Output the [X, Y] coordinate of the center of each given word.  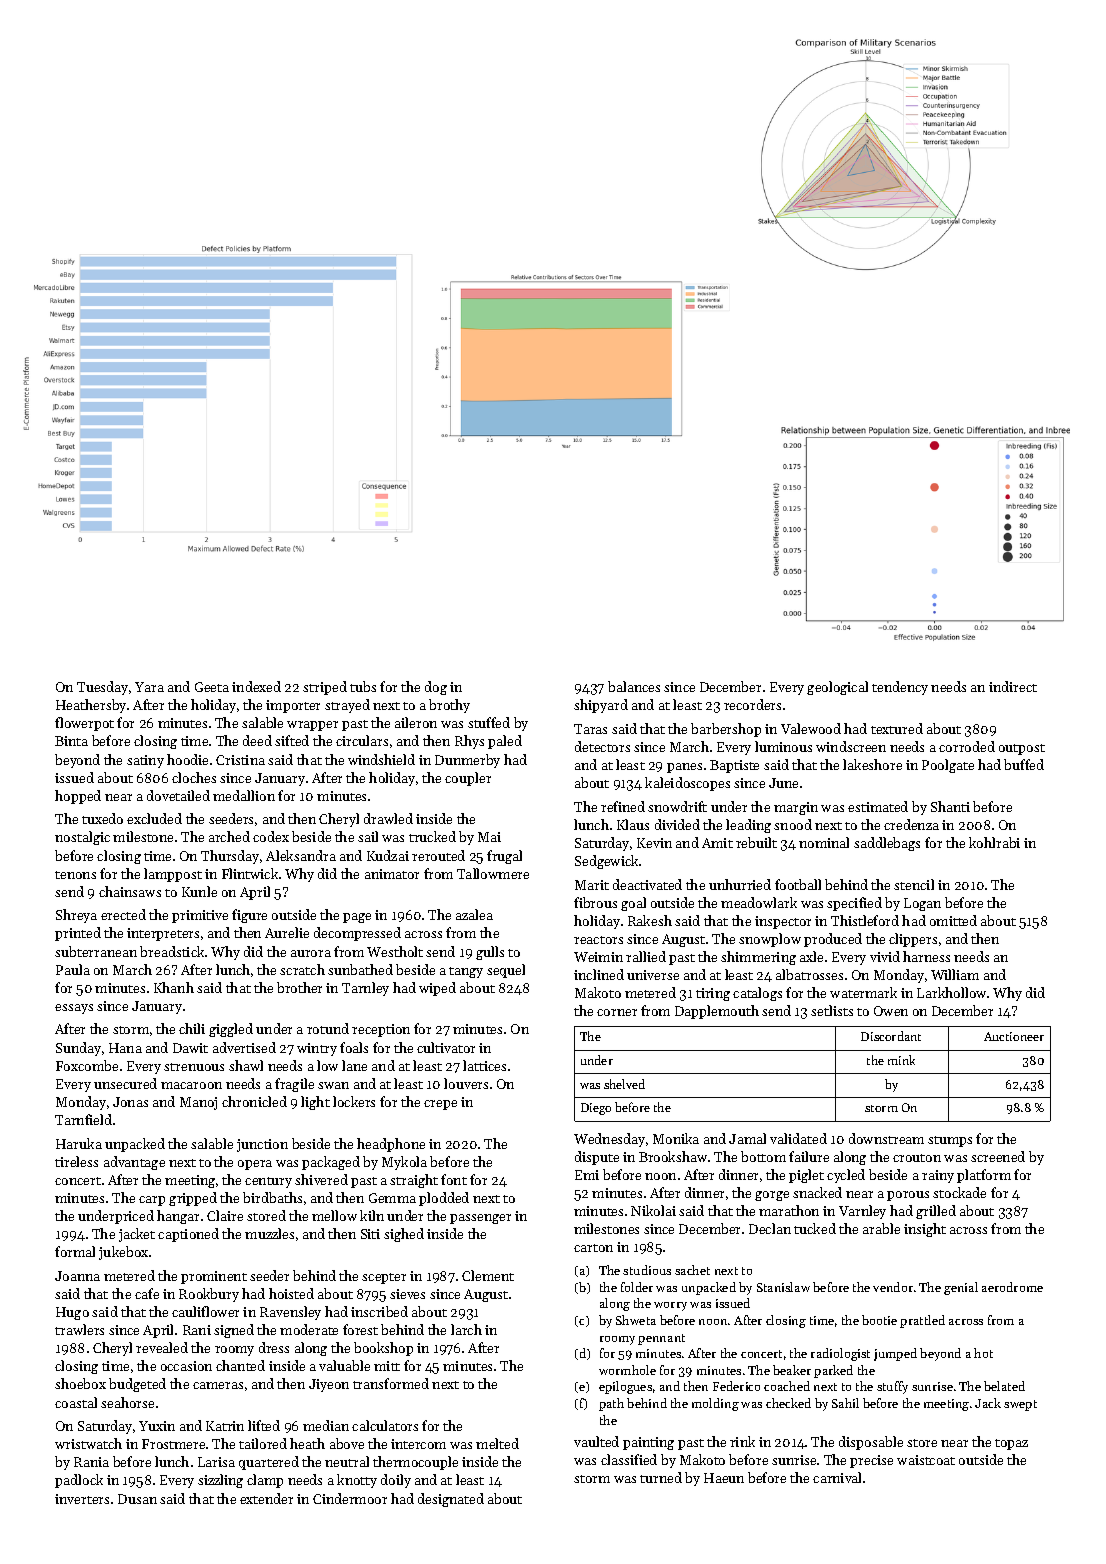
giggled [231, 1030]
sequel [506, 971]
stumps [950, 1141]
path [611, 1404]
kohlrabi [994, 842]
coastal [76, 1402]
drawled [388, 818]
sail [368, 836]
